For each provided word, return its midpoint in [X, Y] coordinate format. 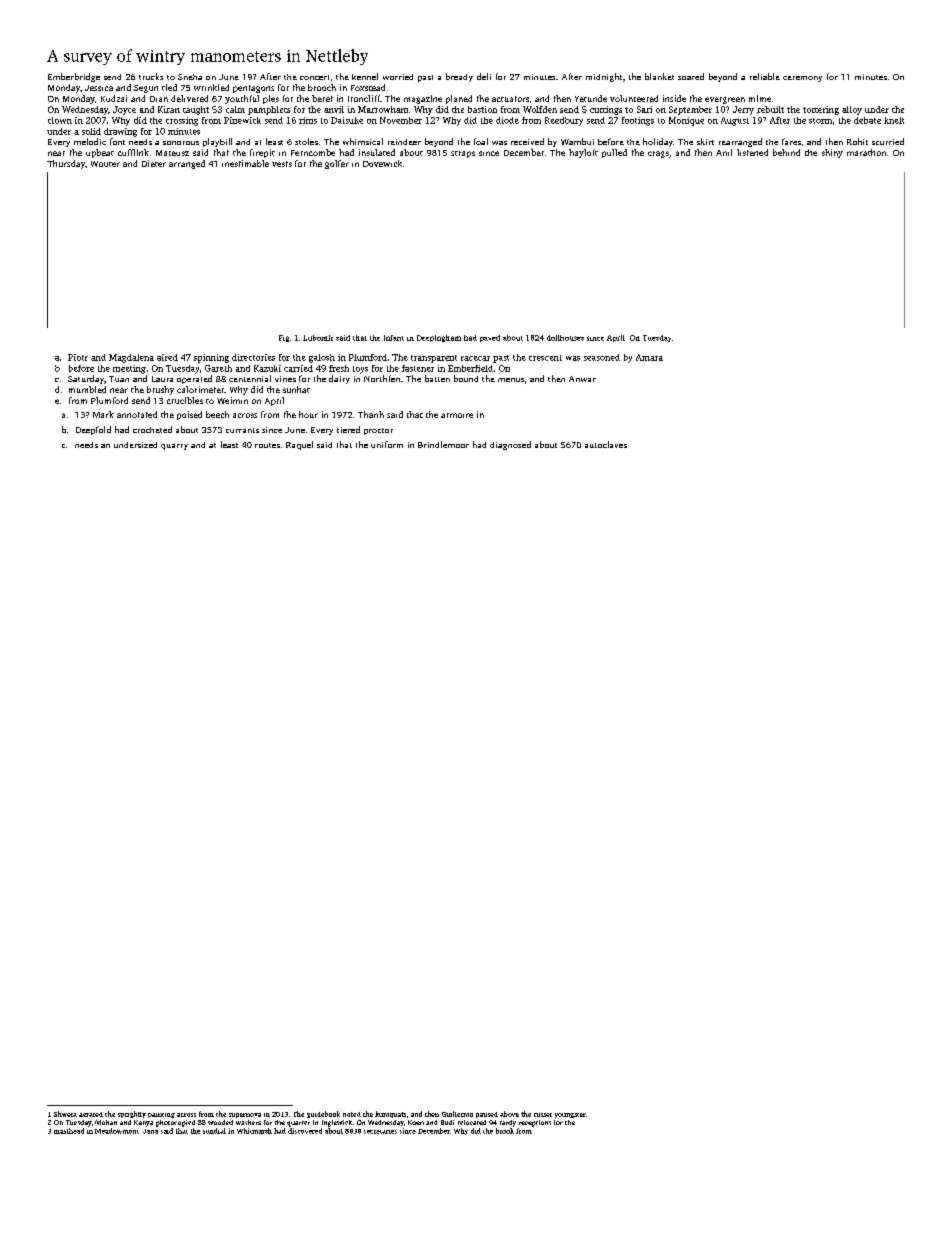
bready [459, 77]
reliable [765, 76]
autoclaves [606, 444]
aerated [91, 1114]
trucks [151, 76]
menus [511, 380]
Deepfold [93, 430]
